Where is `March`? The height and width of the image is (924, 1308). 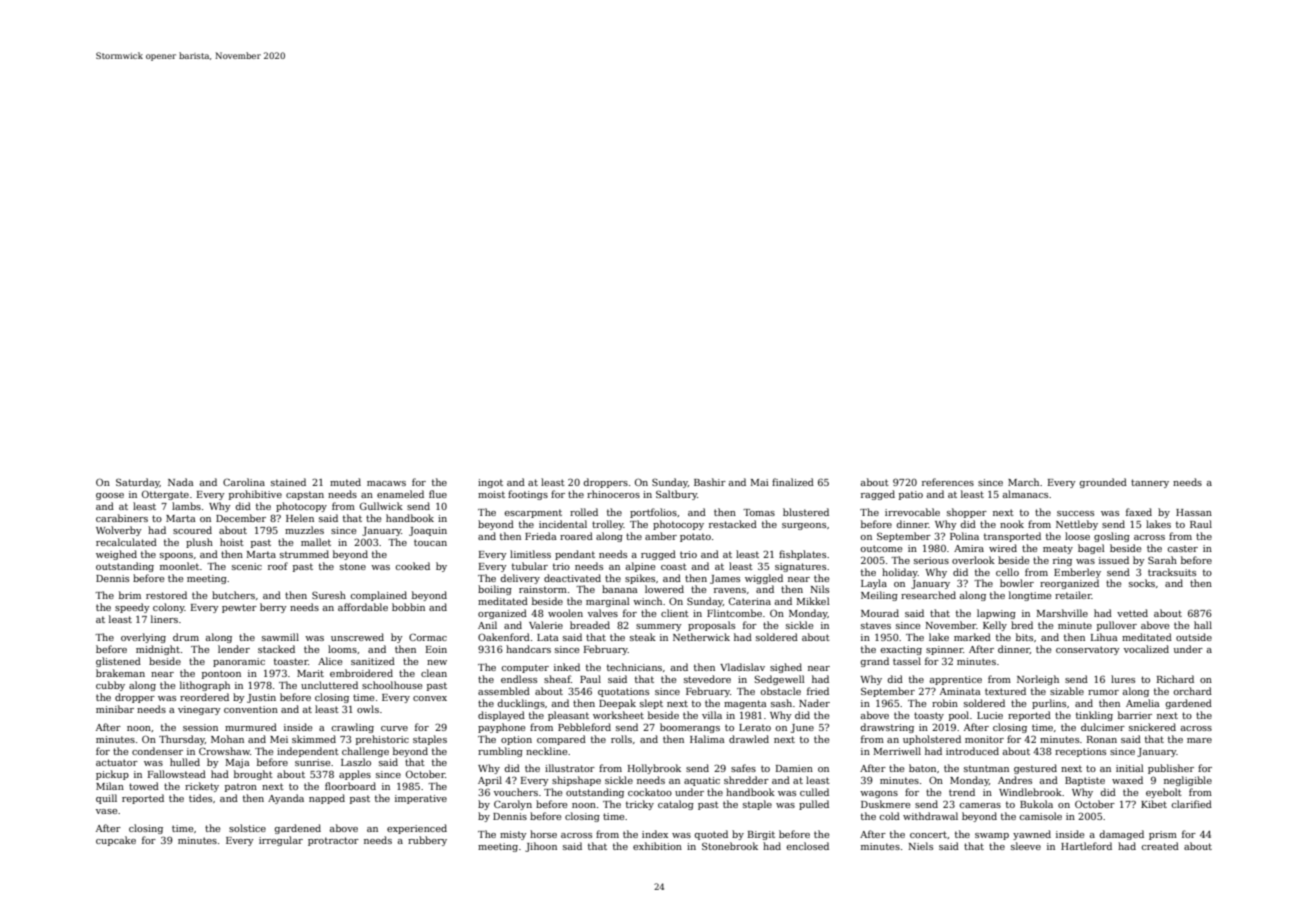
March is located at coordinates (1023, 482).
